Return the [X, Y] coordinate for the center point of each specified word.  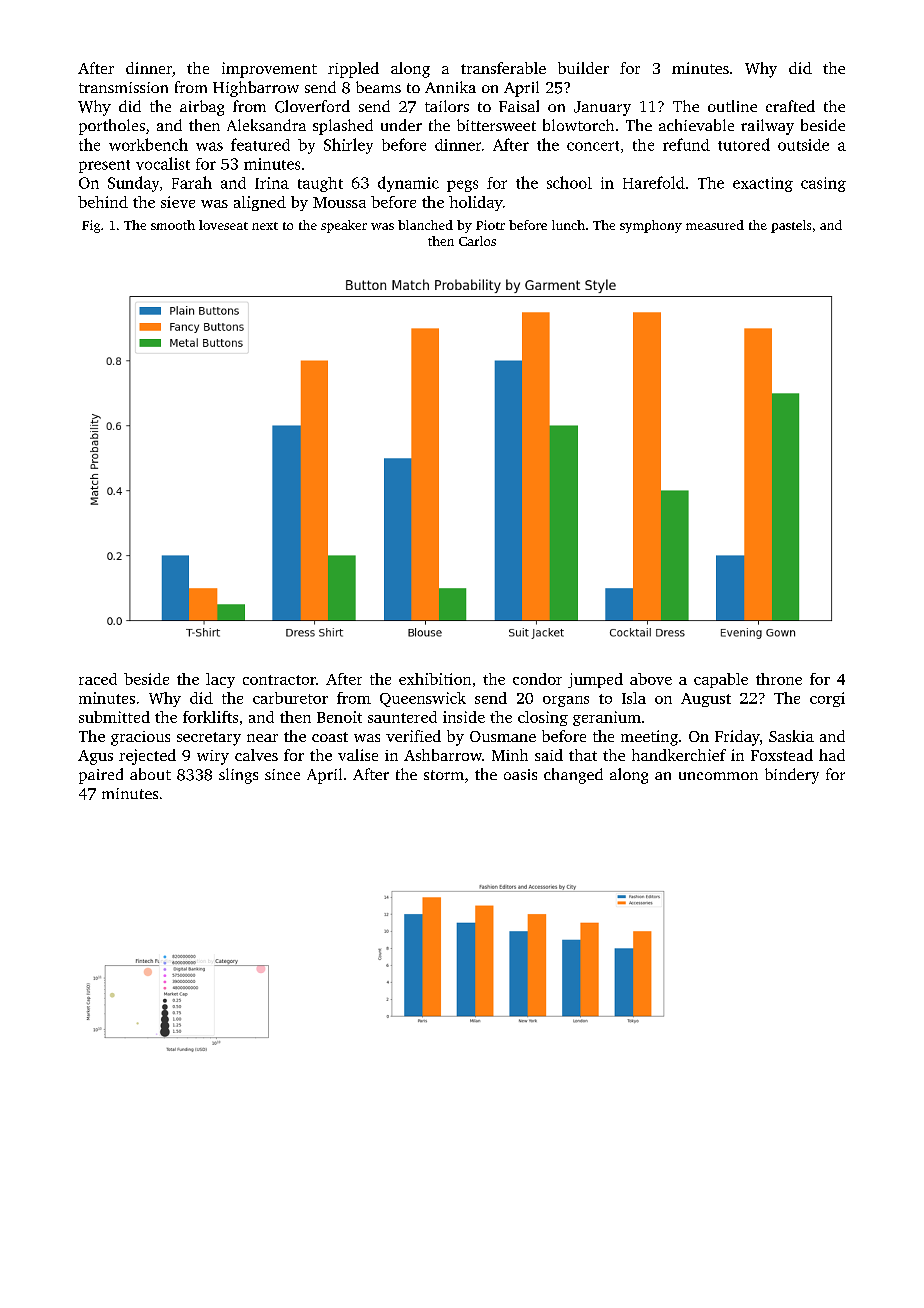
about [150, 774]
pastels [791, 226]
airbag [202, 108]
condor [537, 679]
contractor [279, 680]
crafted [790, 106]
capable [721, 680]
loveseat [223, 225]
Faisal [519, 106]
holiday [476, 203]
